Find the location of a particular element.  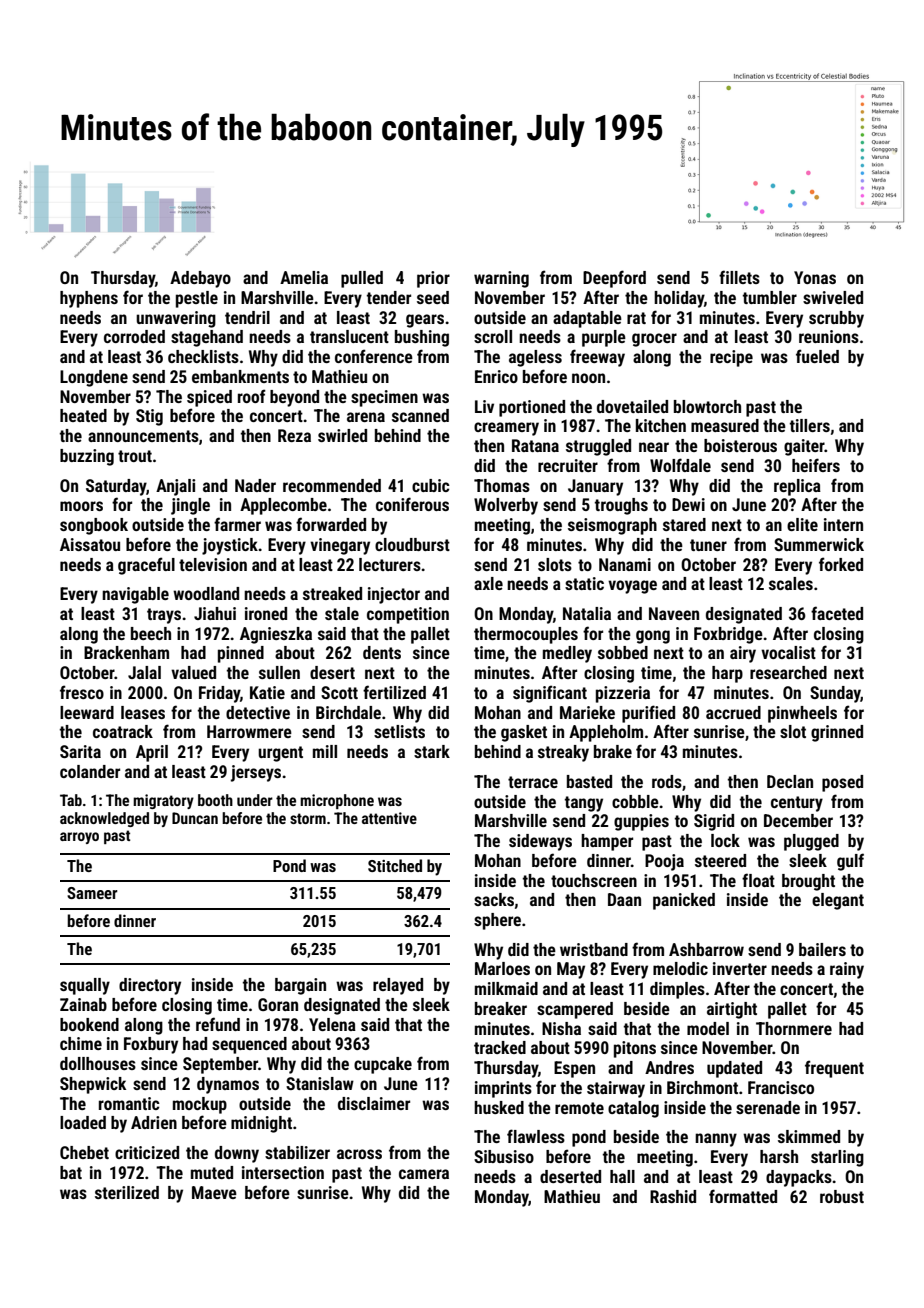

flawless is located at coordinates (536, 1136).
